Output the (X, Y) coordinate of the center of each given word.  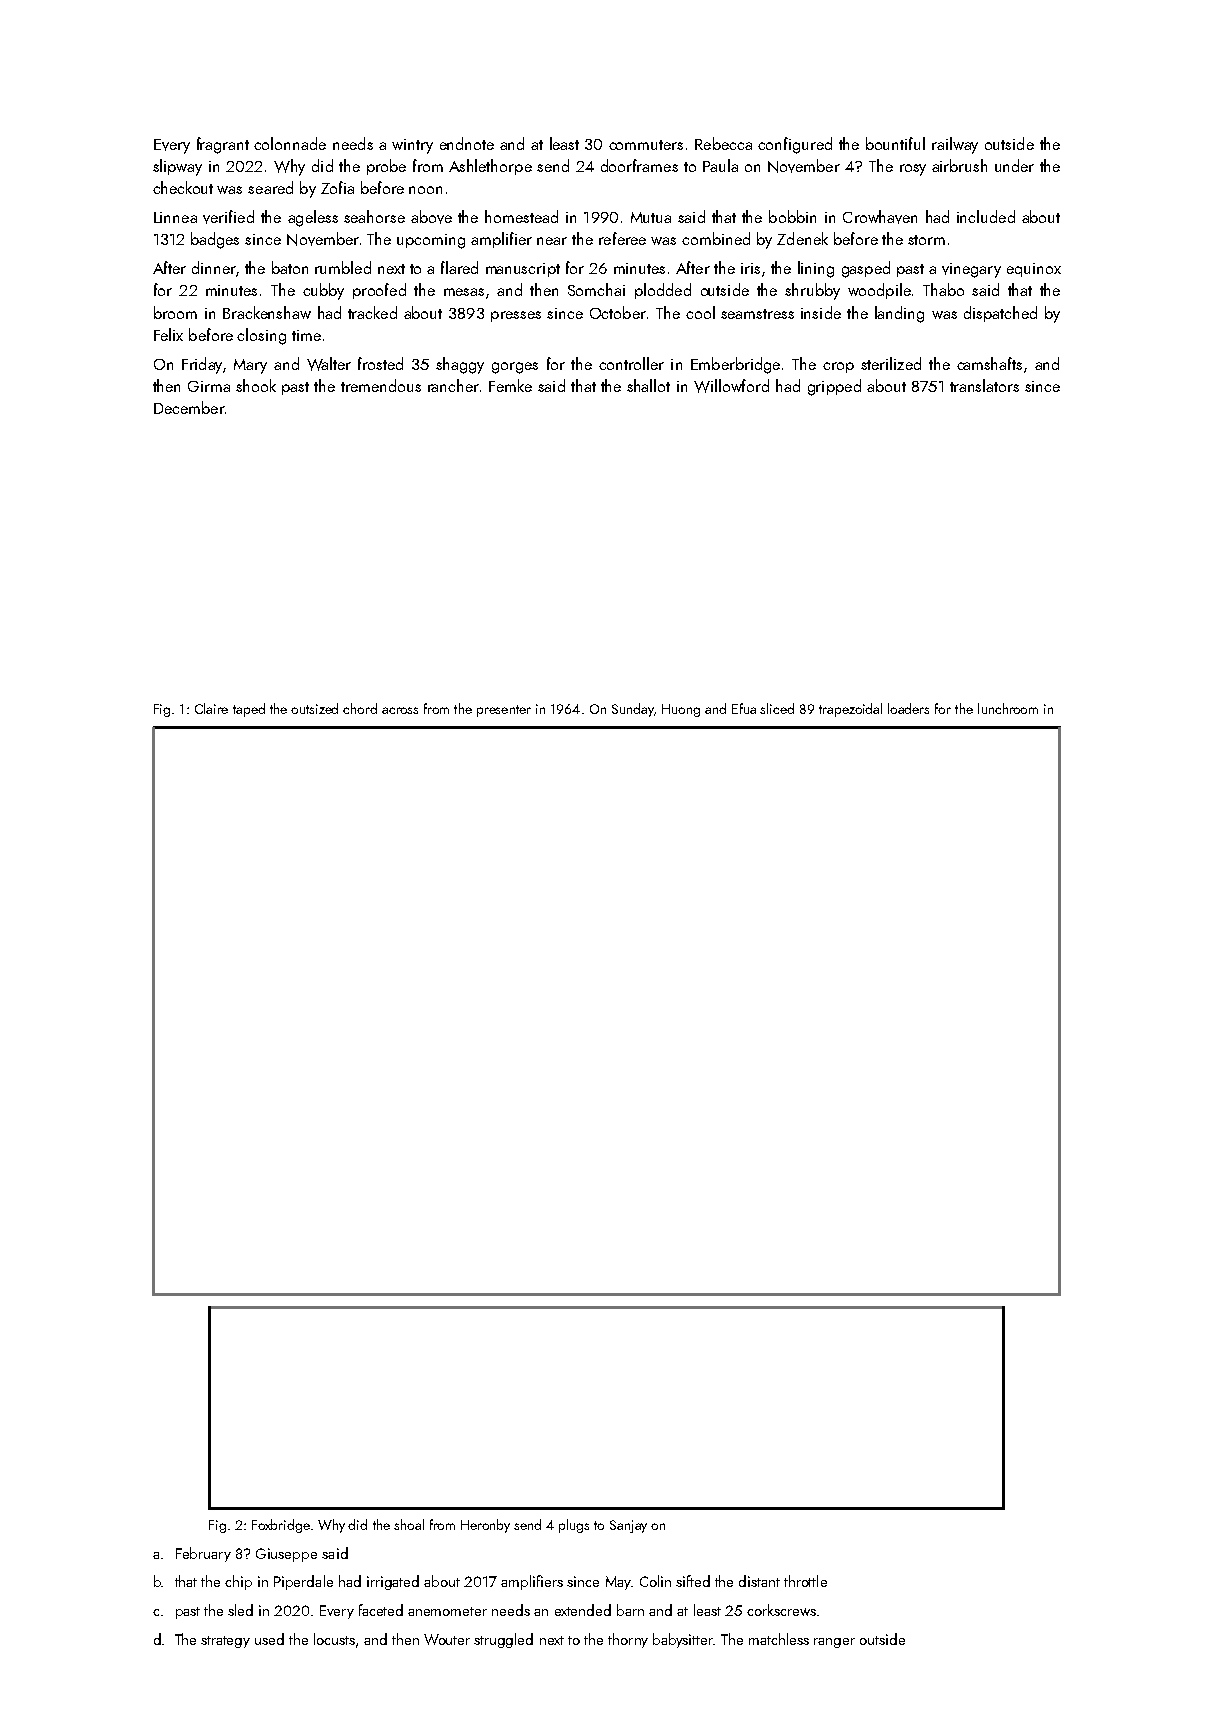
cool (700, 312)
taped (249, 710)
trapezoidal (850, 710)
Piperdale (303, 1582)
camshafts (989, 363)
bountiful (895, 143)
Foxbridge (281, 1526)
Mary (250, 366)
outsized (314, 708)
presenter (504, 711)
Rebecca (723, 143)
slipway (177, 167)
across (400, 710)
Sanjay (628, 1526)
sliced (777, 708)
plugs (574, 1526)
